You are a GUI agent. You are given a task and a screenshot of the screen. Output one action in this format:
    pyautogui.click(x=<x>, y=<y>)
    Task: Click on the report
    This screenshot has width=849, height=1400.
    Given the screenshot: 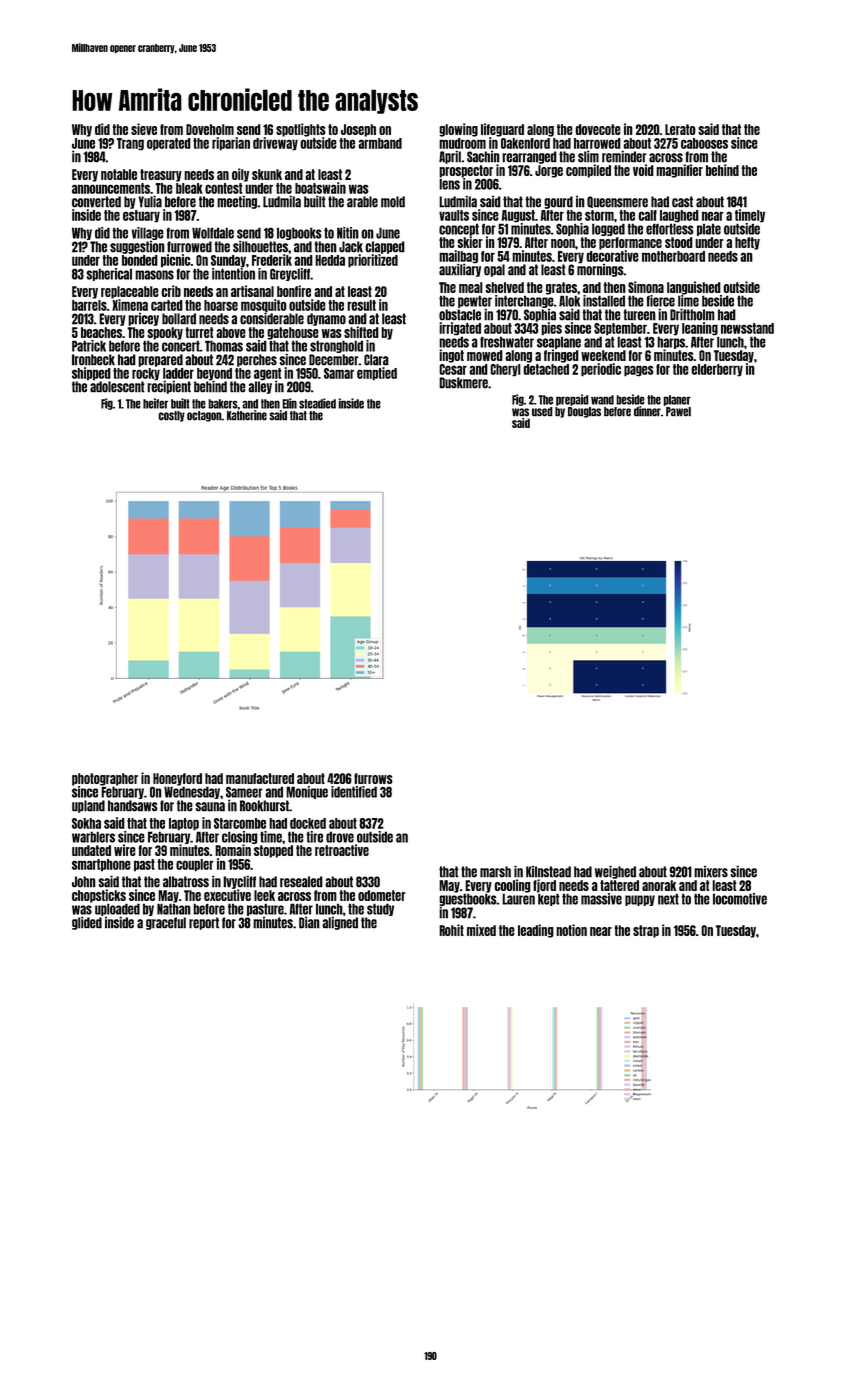 What is the action you would take?
    pyautogui.click(x=204, y=923)
